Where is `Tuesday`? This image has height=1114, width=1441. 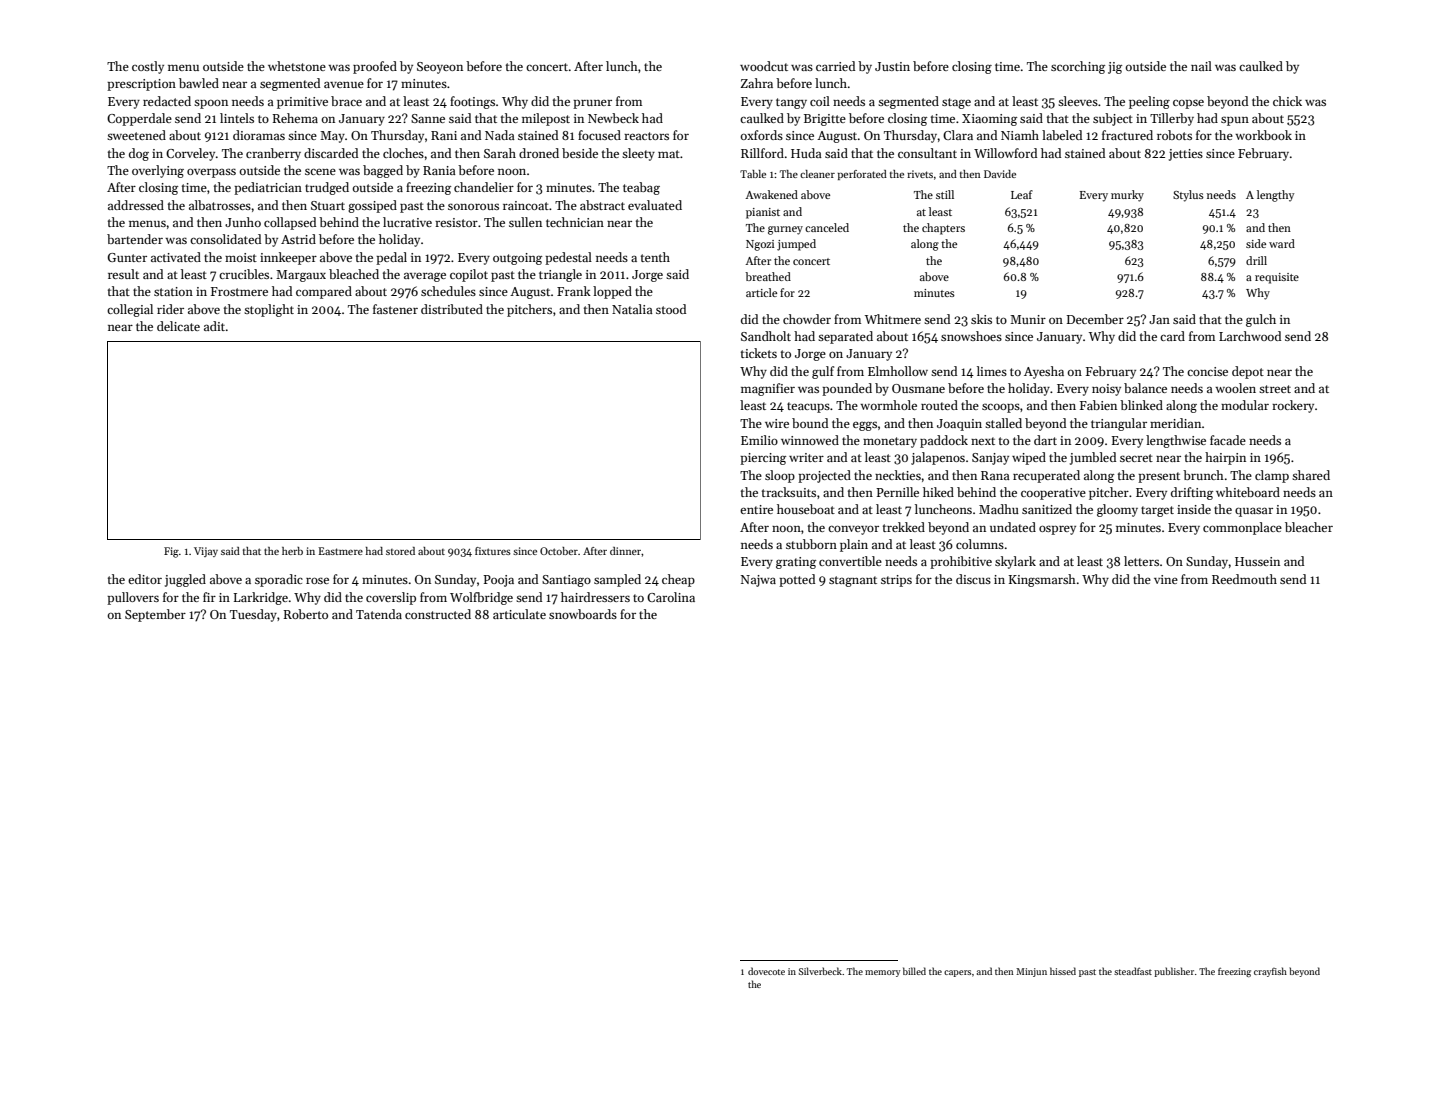
Tuesday is located at coordinates (253, 615).
